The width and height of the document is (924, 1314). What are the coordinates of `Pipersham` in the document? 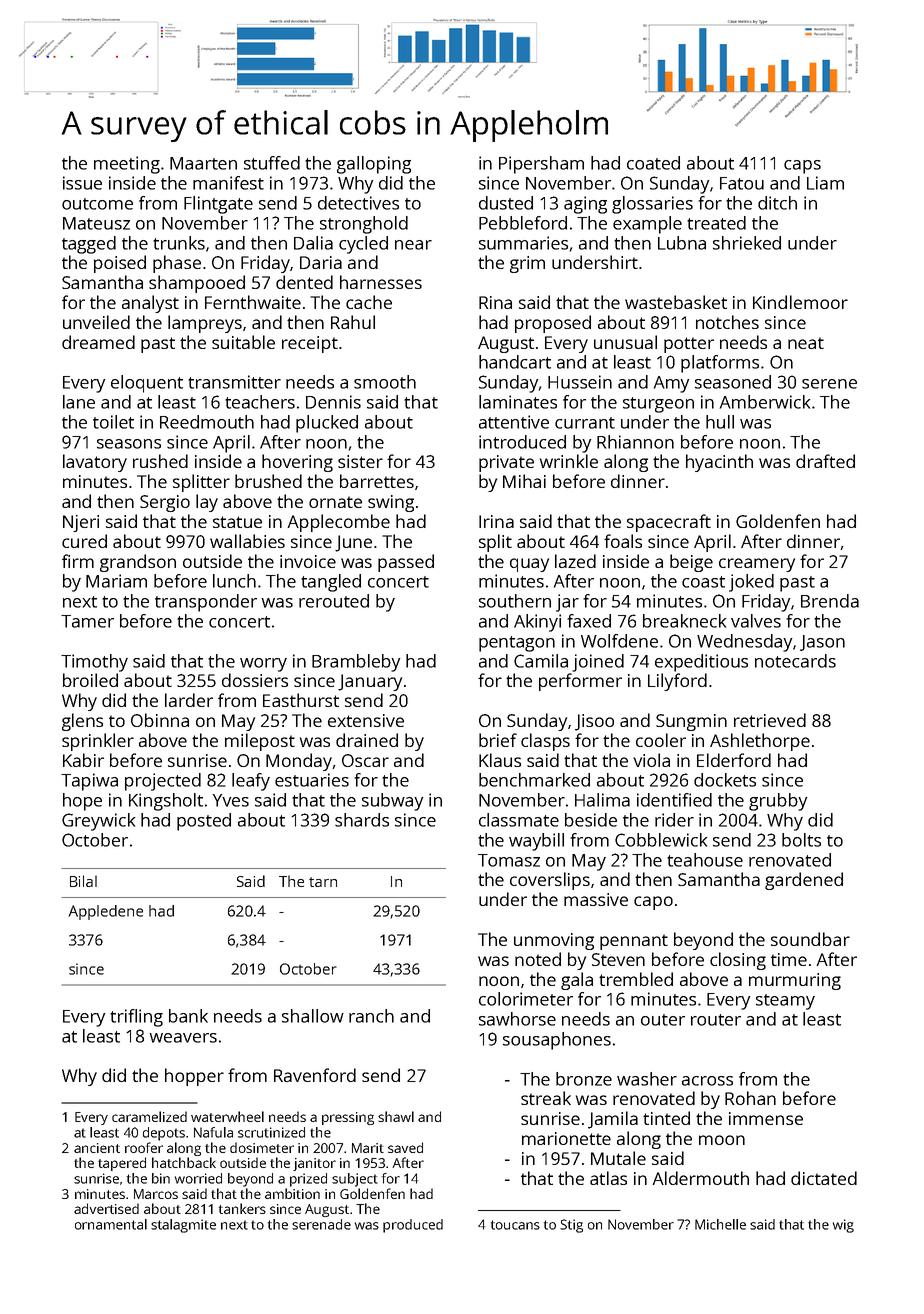 It's located at (541, 165).
